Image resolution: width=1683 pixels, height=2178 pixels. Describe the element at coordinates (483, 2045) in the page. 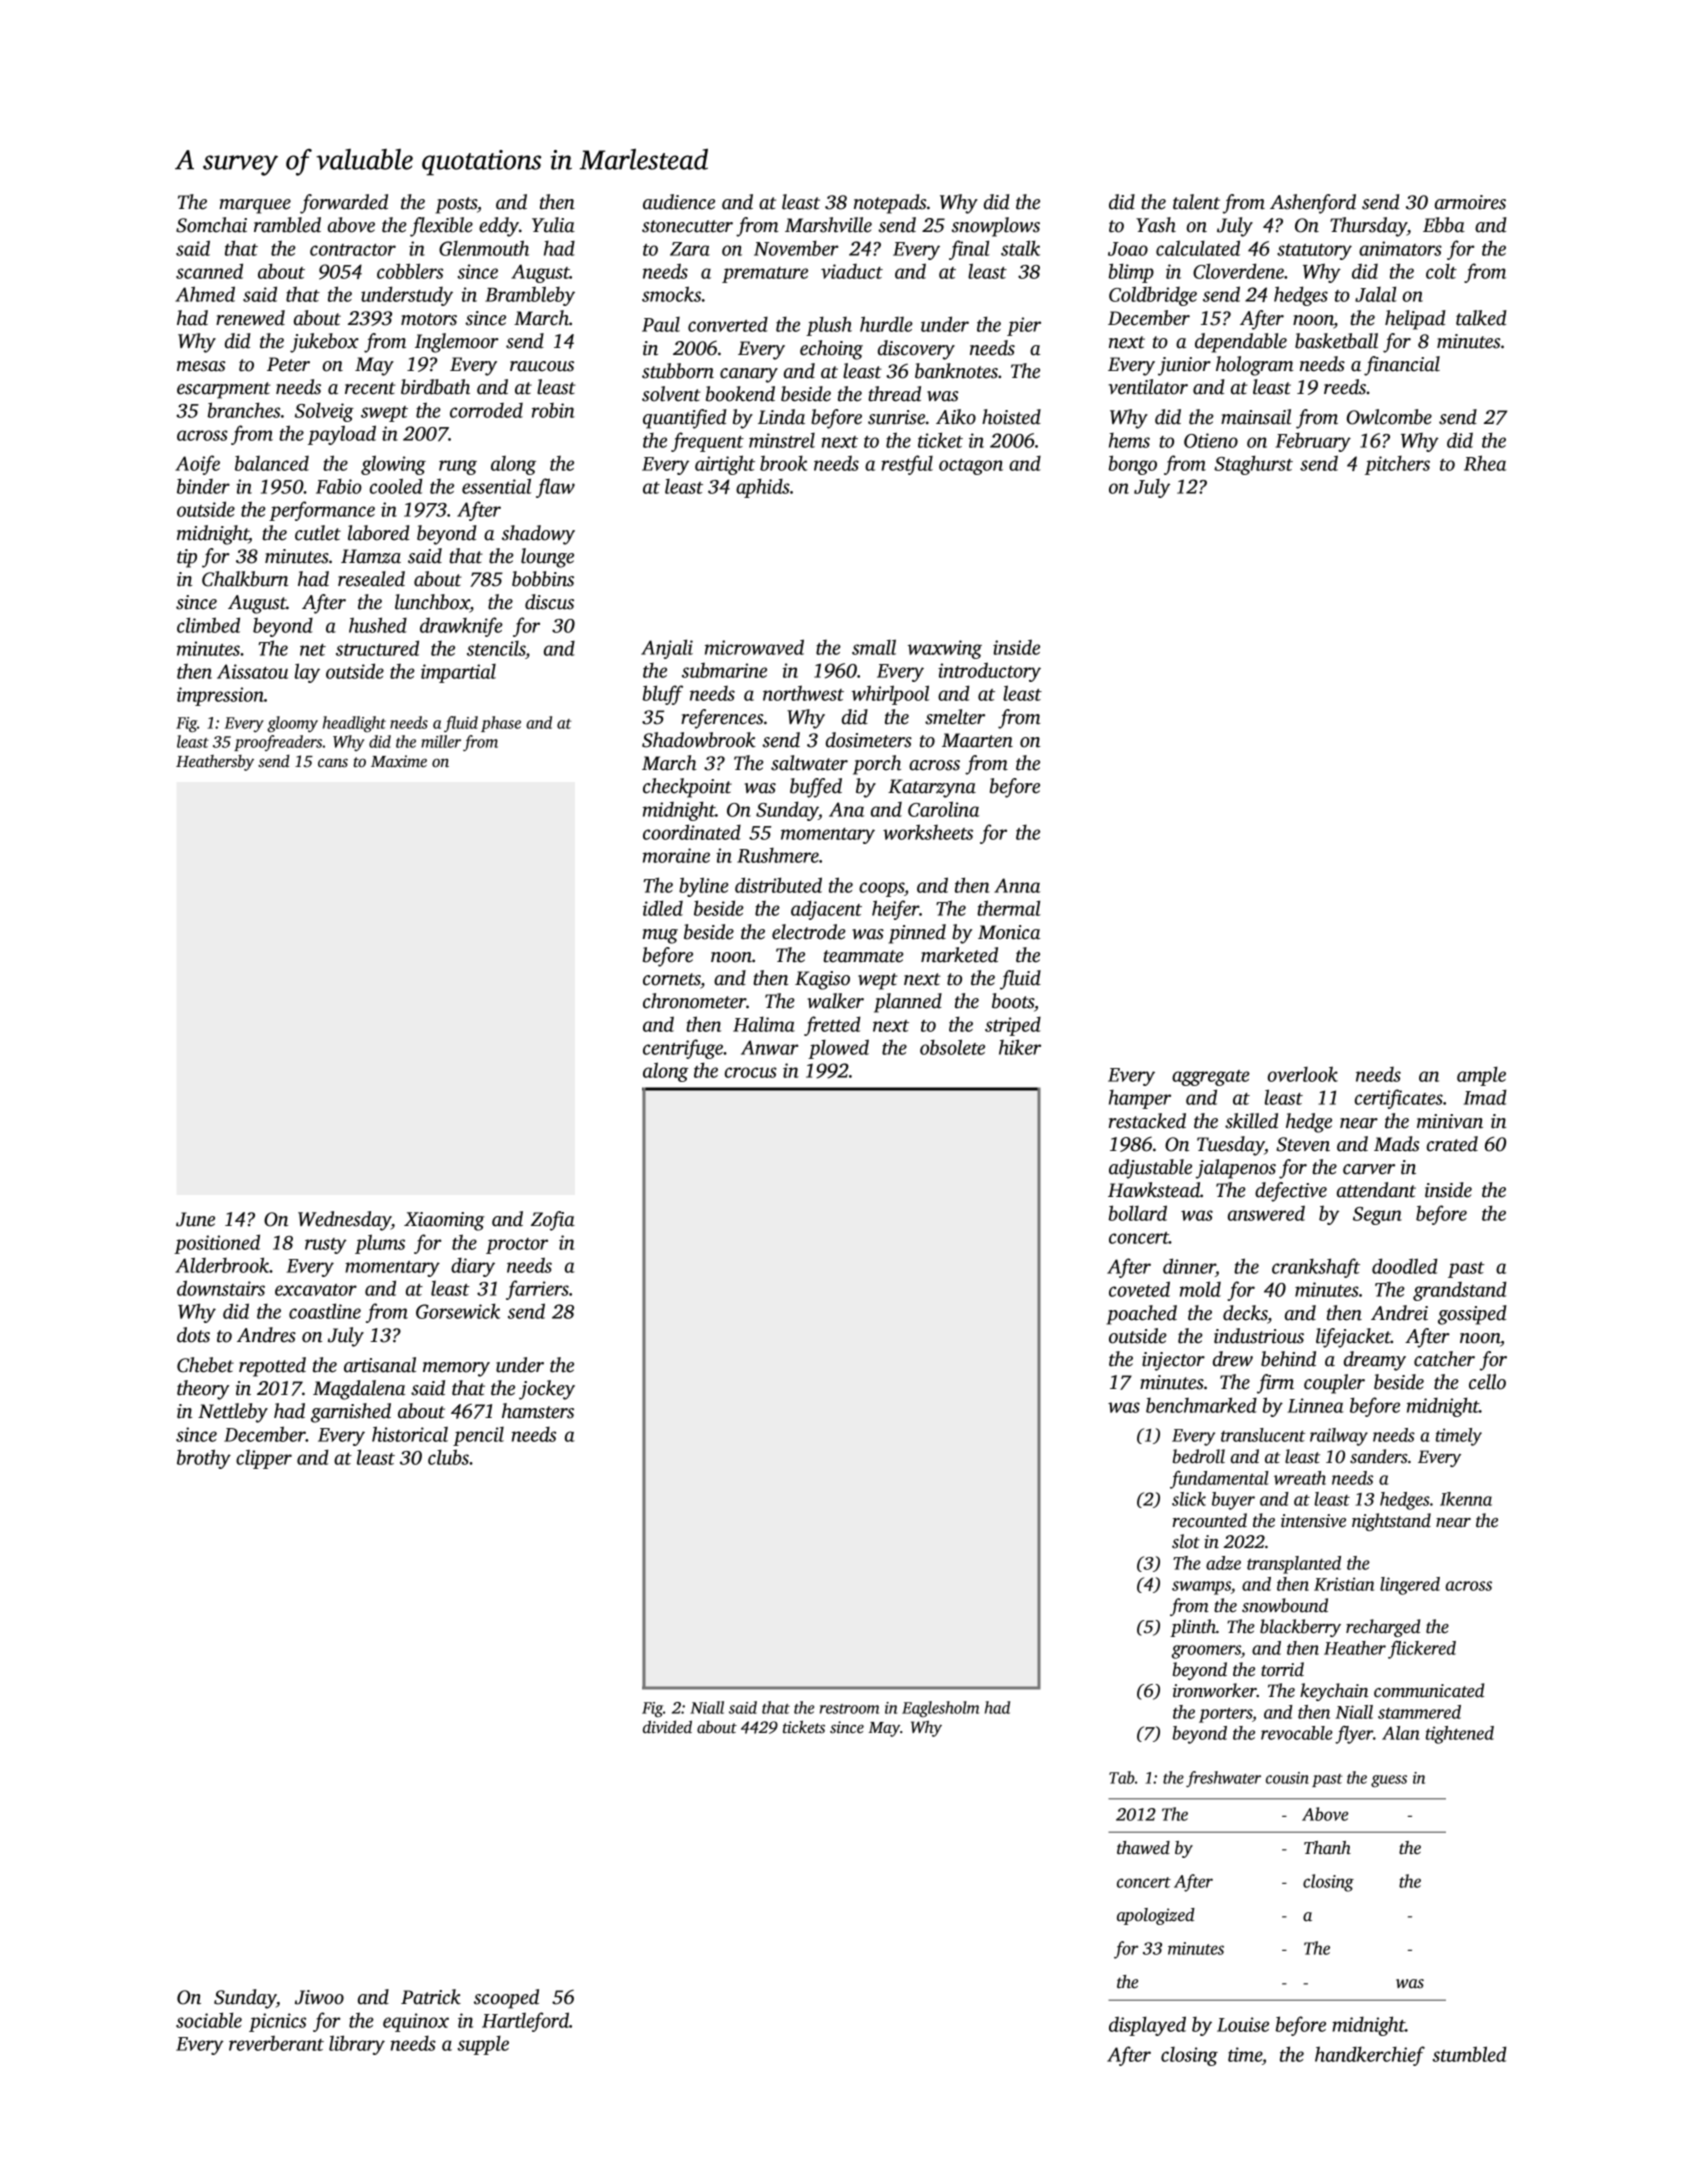

I see `supple` at that location.
